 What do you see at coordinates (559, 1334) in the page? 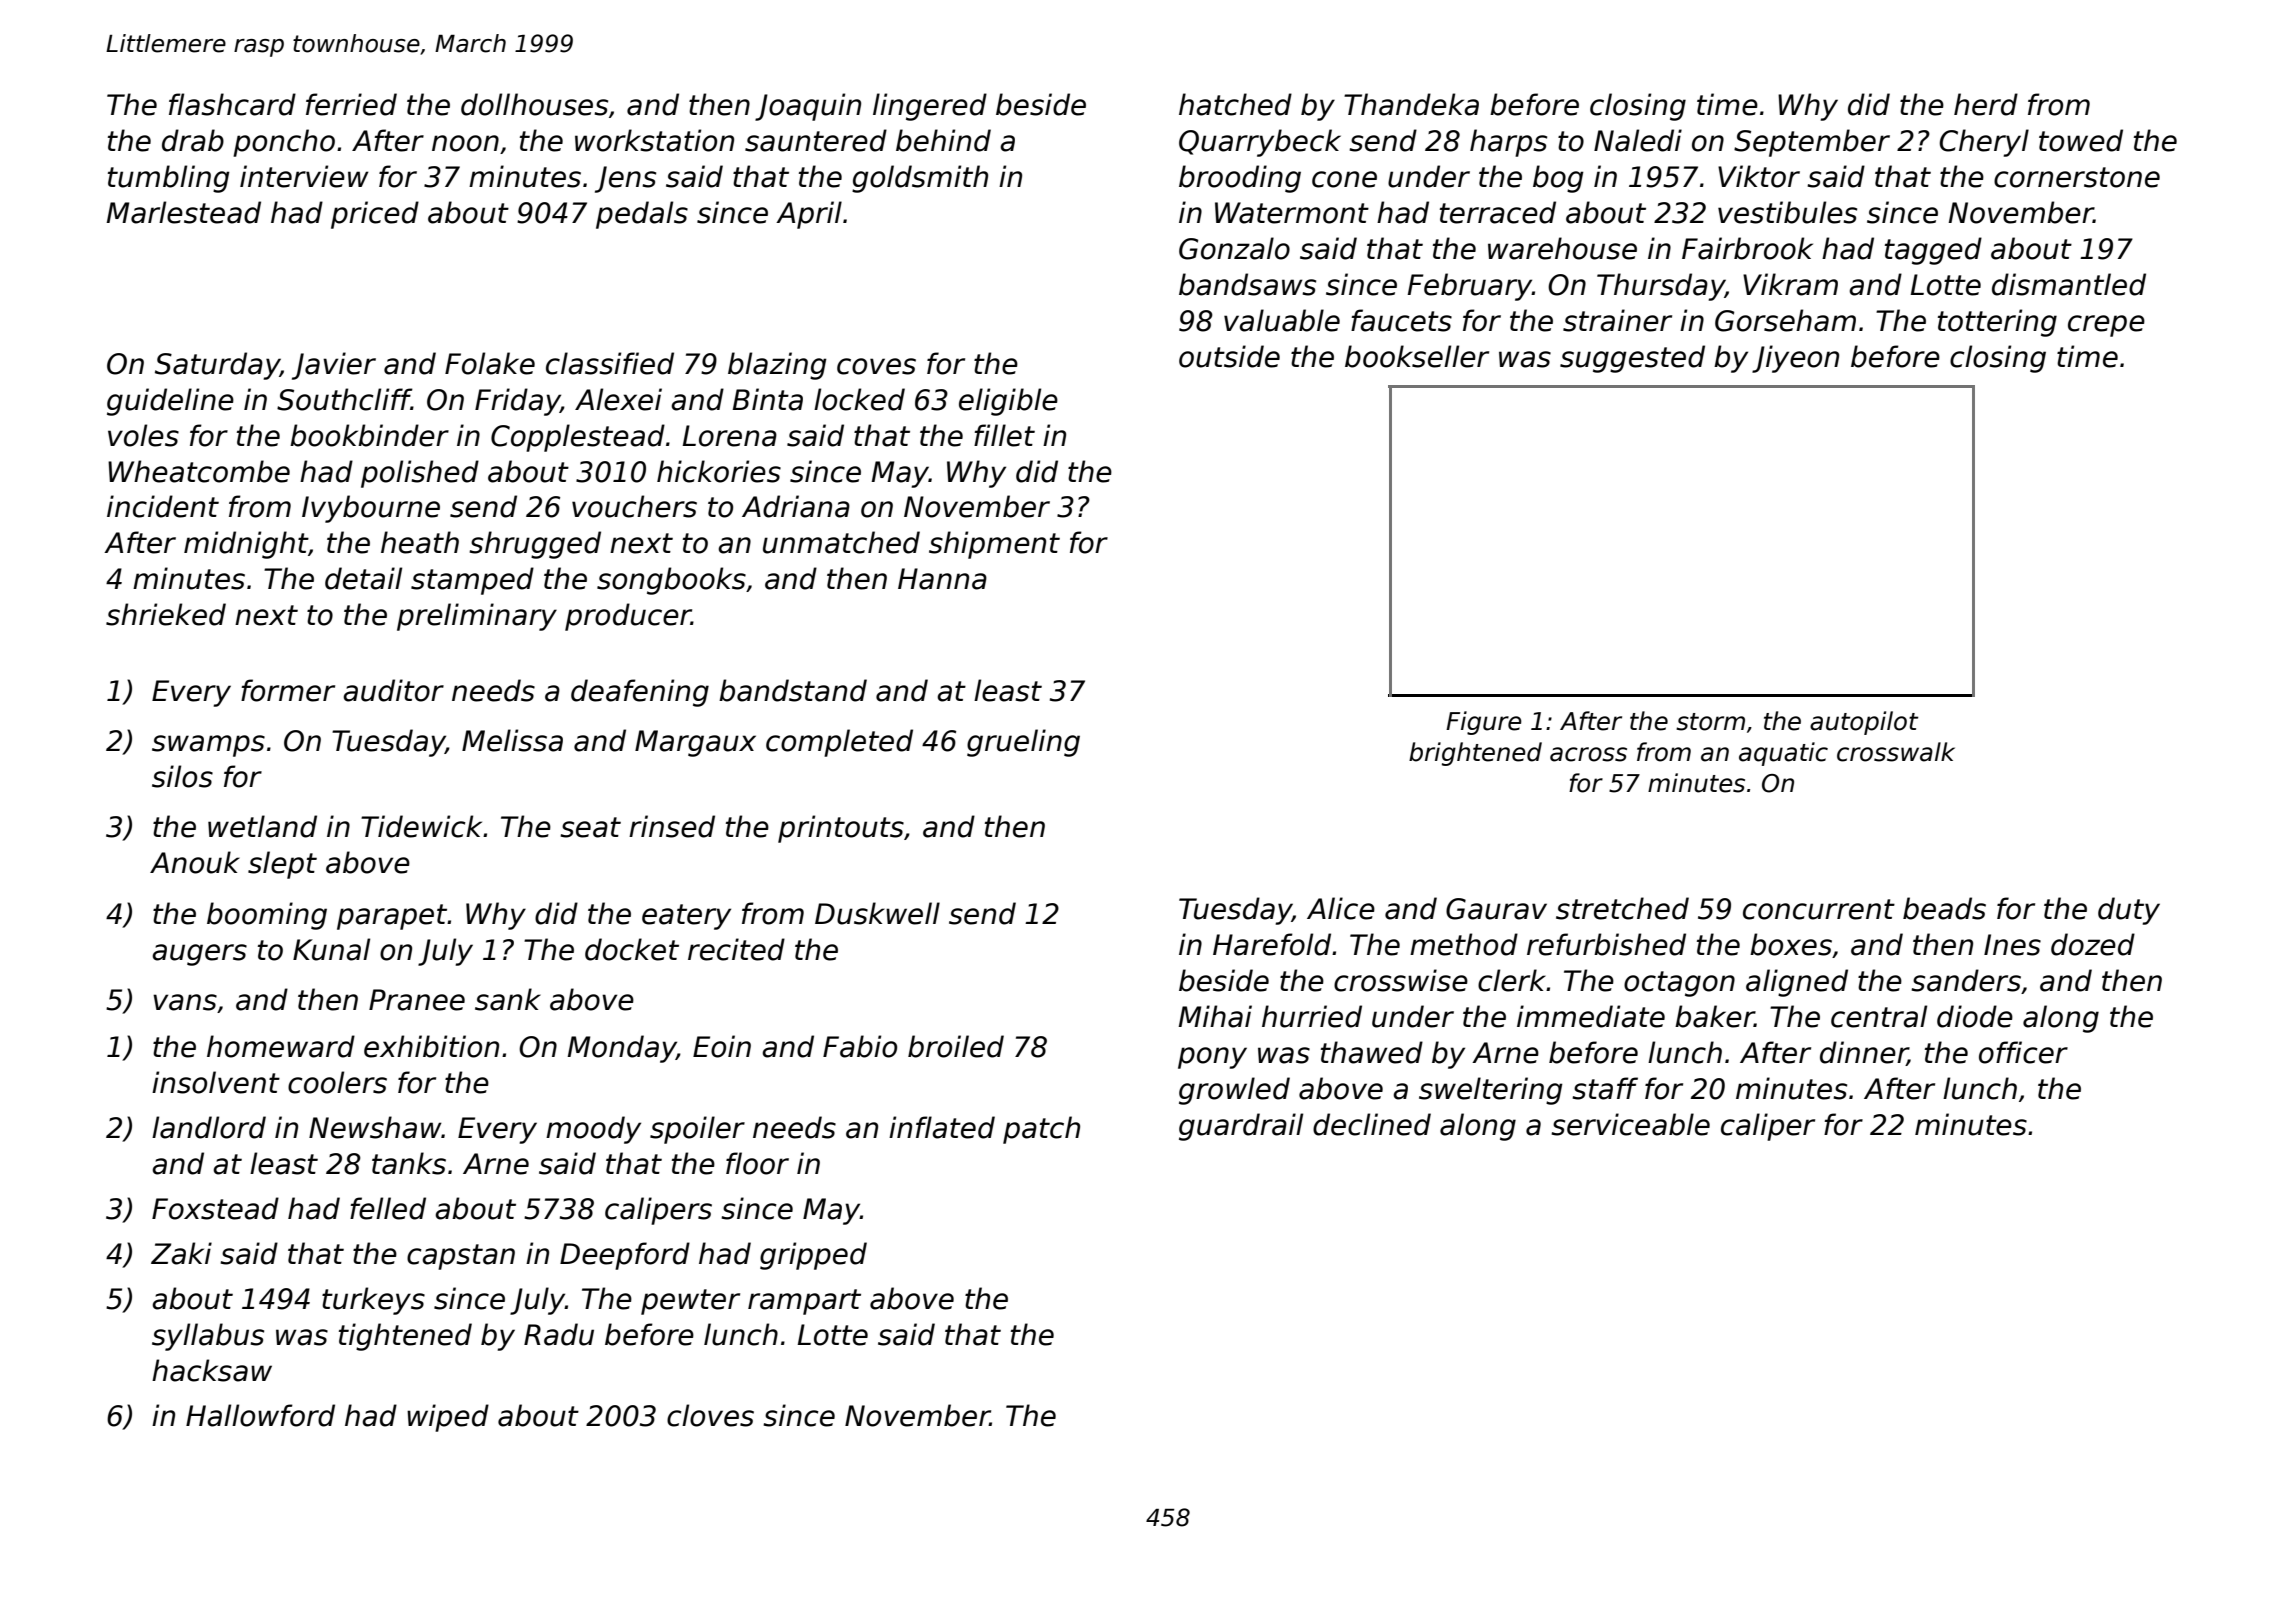
I see `Radu` at bounding box center [559, 1334].
